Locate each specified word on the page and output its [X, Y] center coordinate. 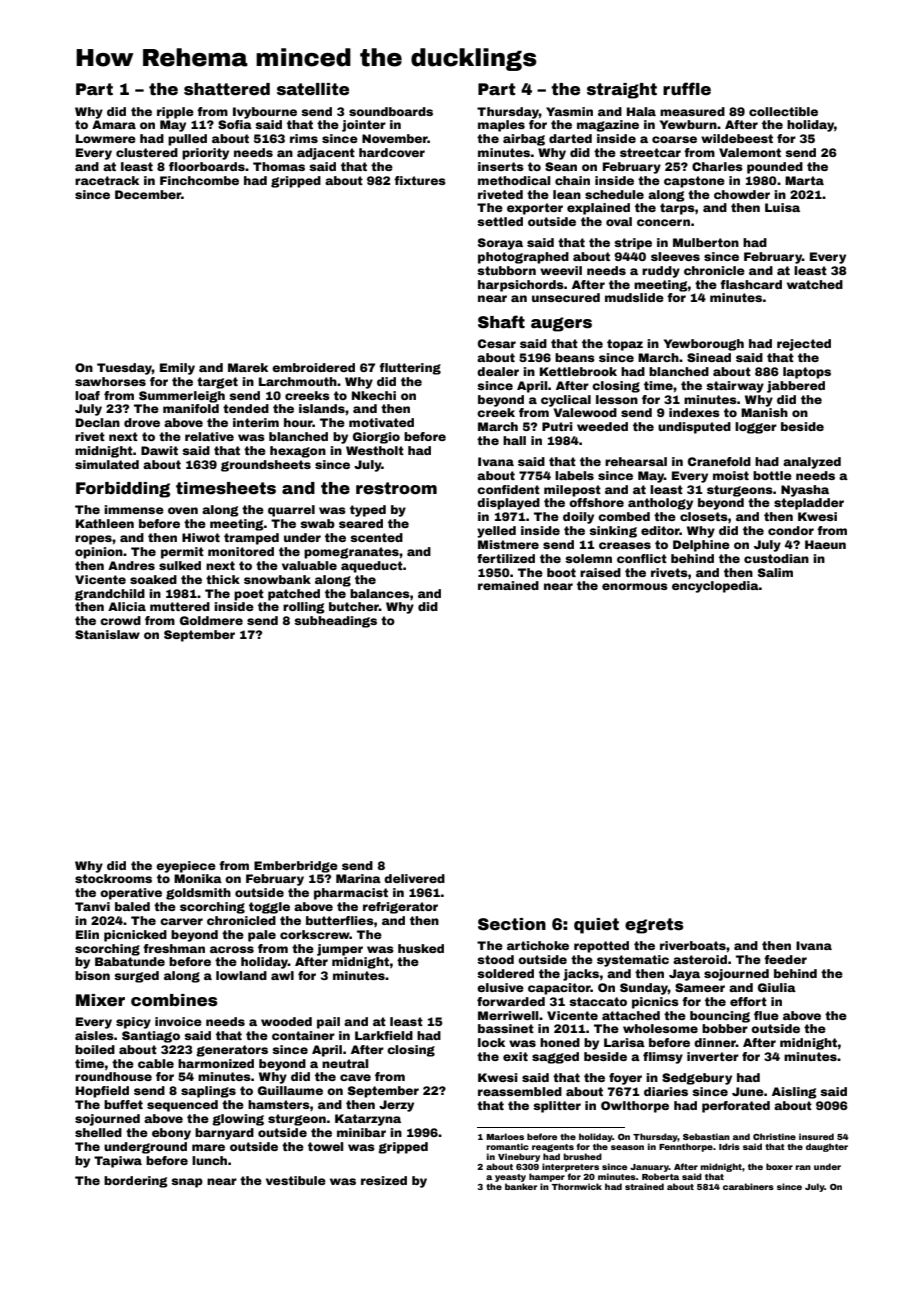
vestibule [296, 1180]
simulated [107, 464]
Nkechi [374, 395]
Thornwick [577, 1186]
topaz [625, 345]
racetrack [107, 180]
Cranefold [719, 461]
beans [575, 357]
